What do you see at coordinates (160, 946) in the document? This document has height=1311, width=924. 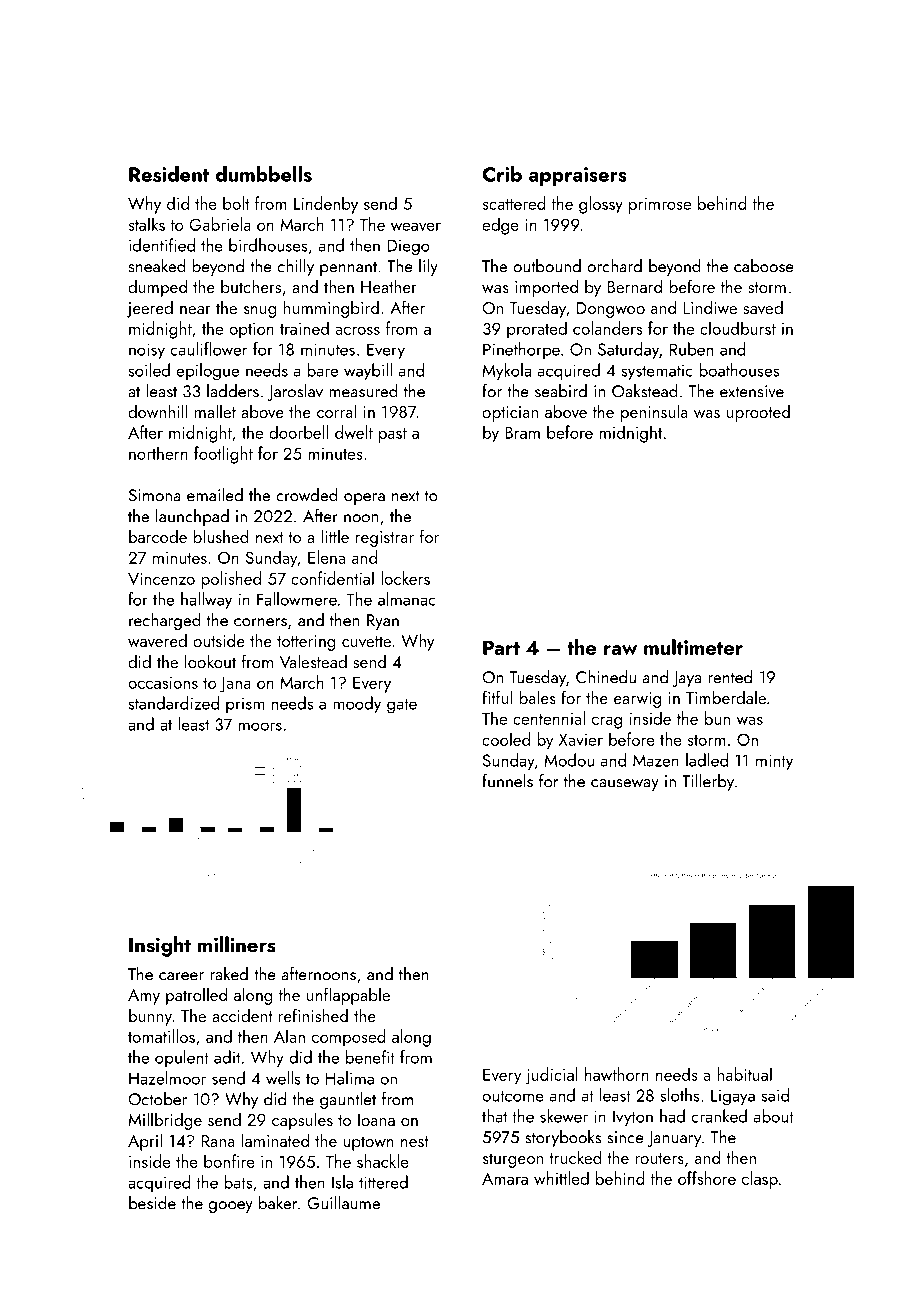 I see `Insight` at bounding box center [160, 946].
